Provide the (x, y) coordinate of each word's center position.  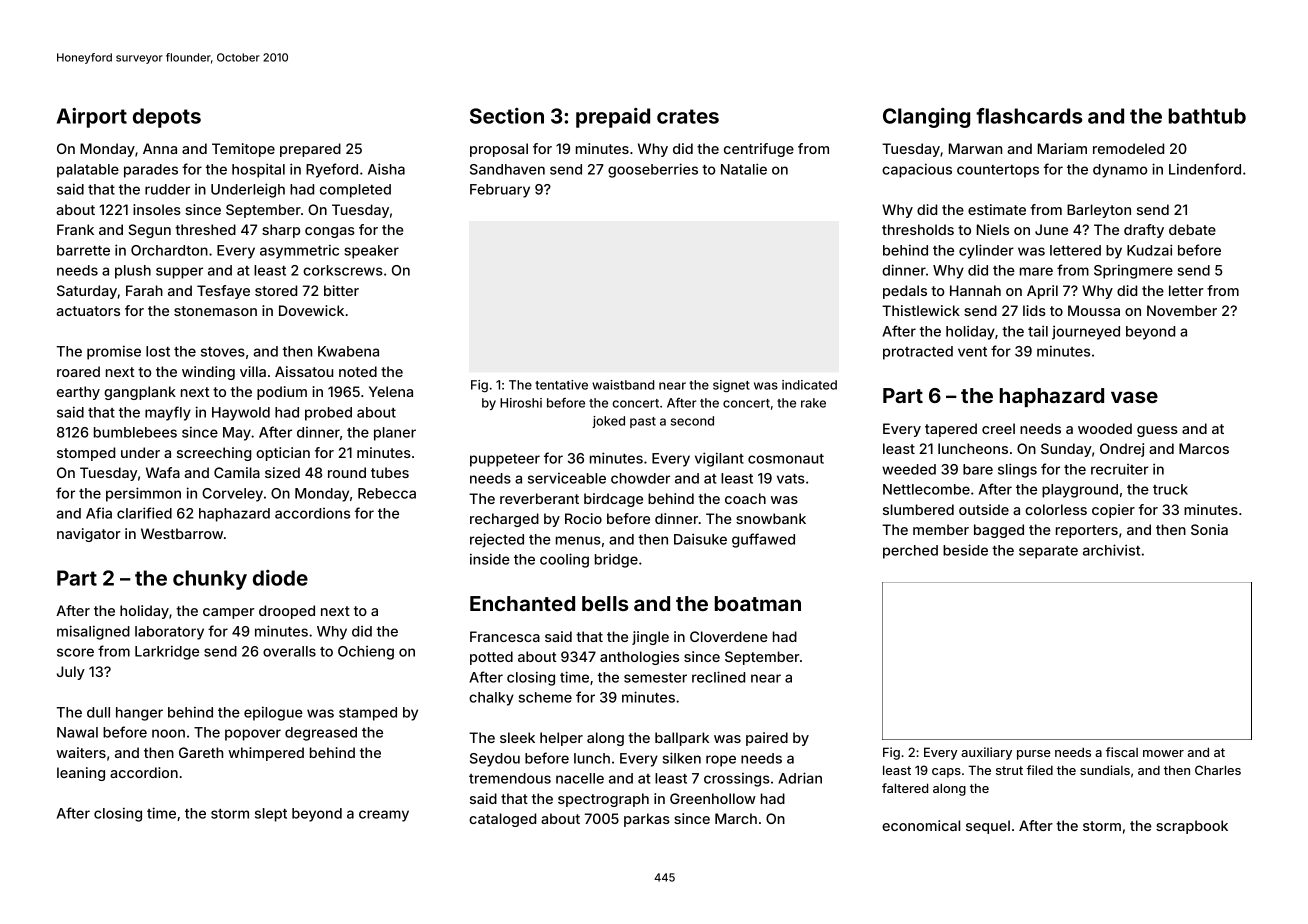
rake (813, 403)
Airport (92, 118)
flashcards (1029, 116)
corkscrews (343, 270)
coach (745, 498)
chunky (210, 580)
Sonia (1209, 529)
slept (271, 815)
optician (283, 454)
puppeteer (505, 460)
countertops (998, 171)
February (500, 191)
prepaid (613, 118)
